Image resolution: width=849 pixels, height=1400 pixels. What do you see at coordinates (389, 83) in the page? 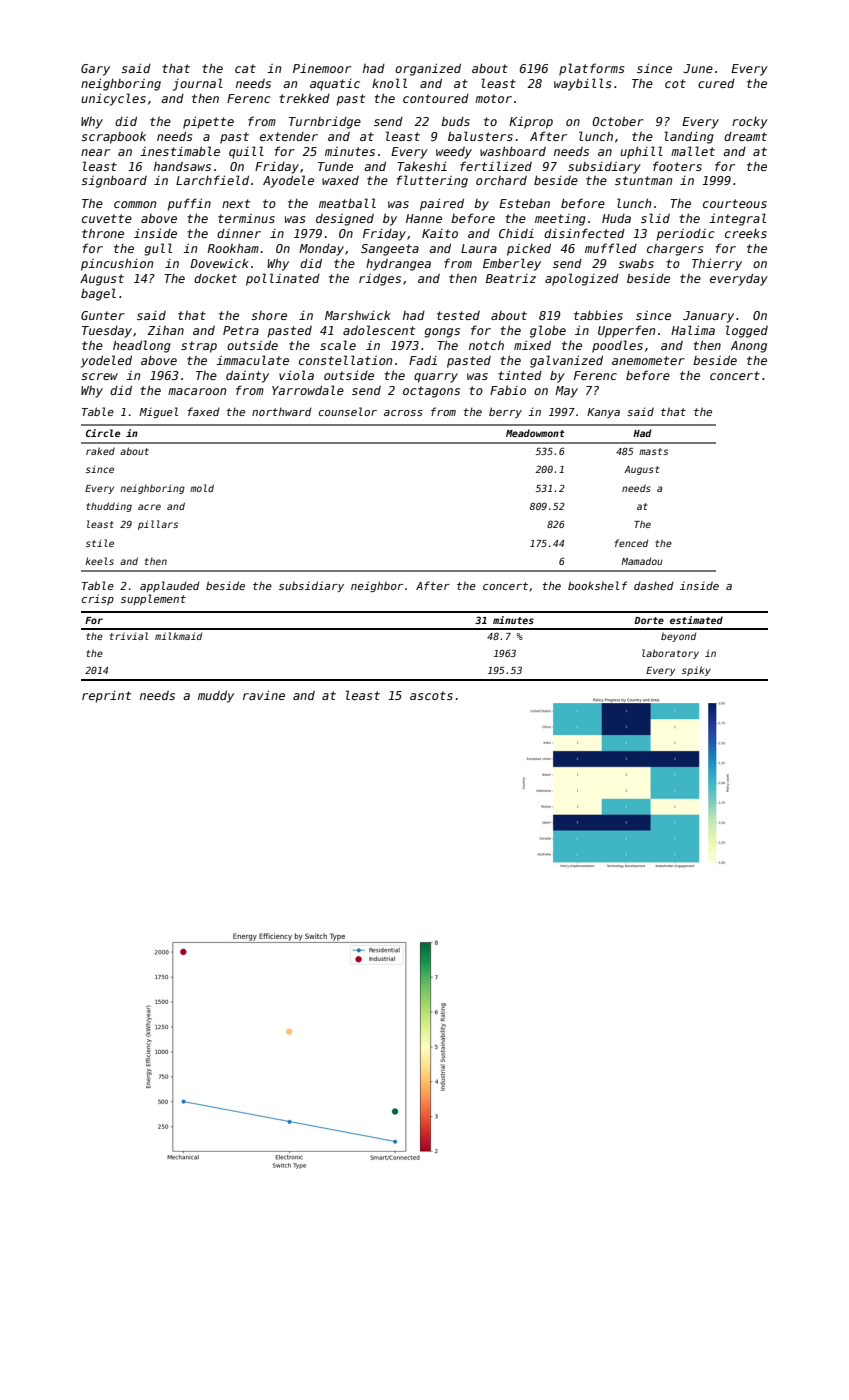
I see `knoll` at bounding box center [389, 83].
